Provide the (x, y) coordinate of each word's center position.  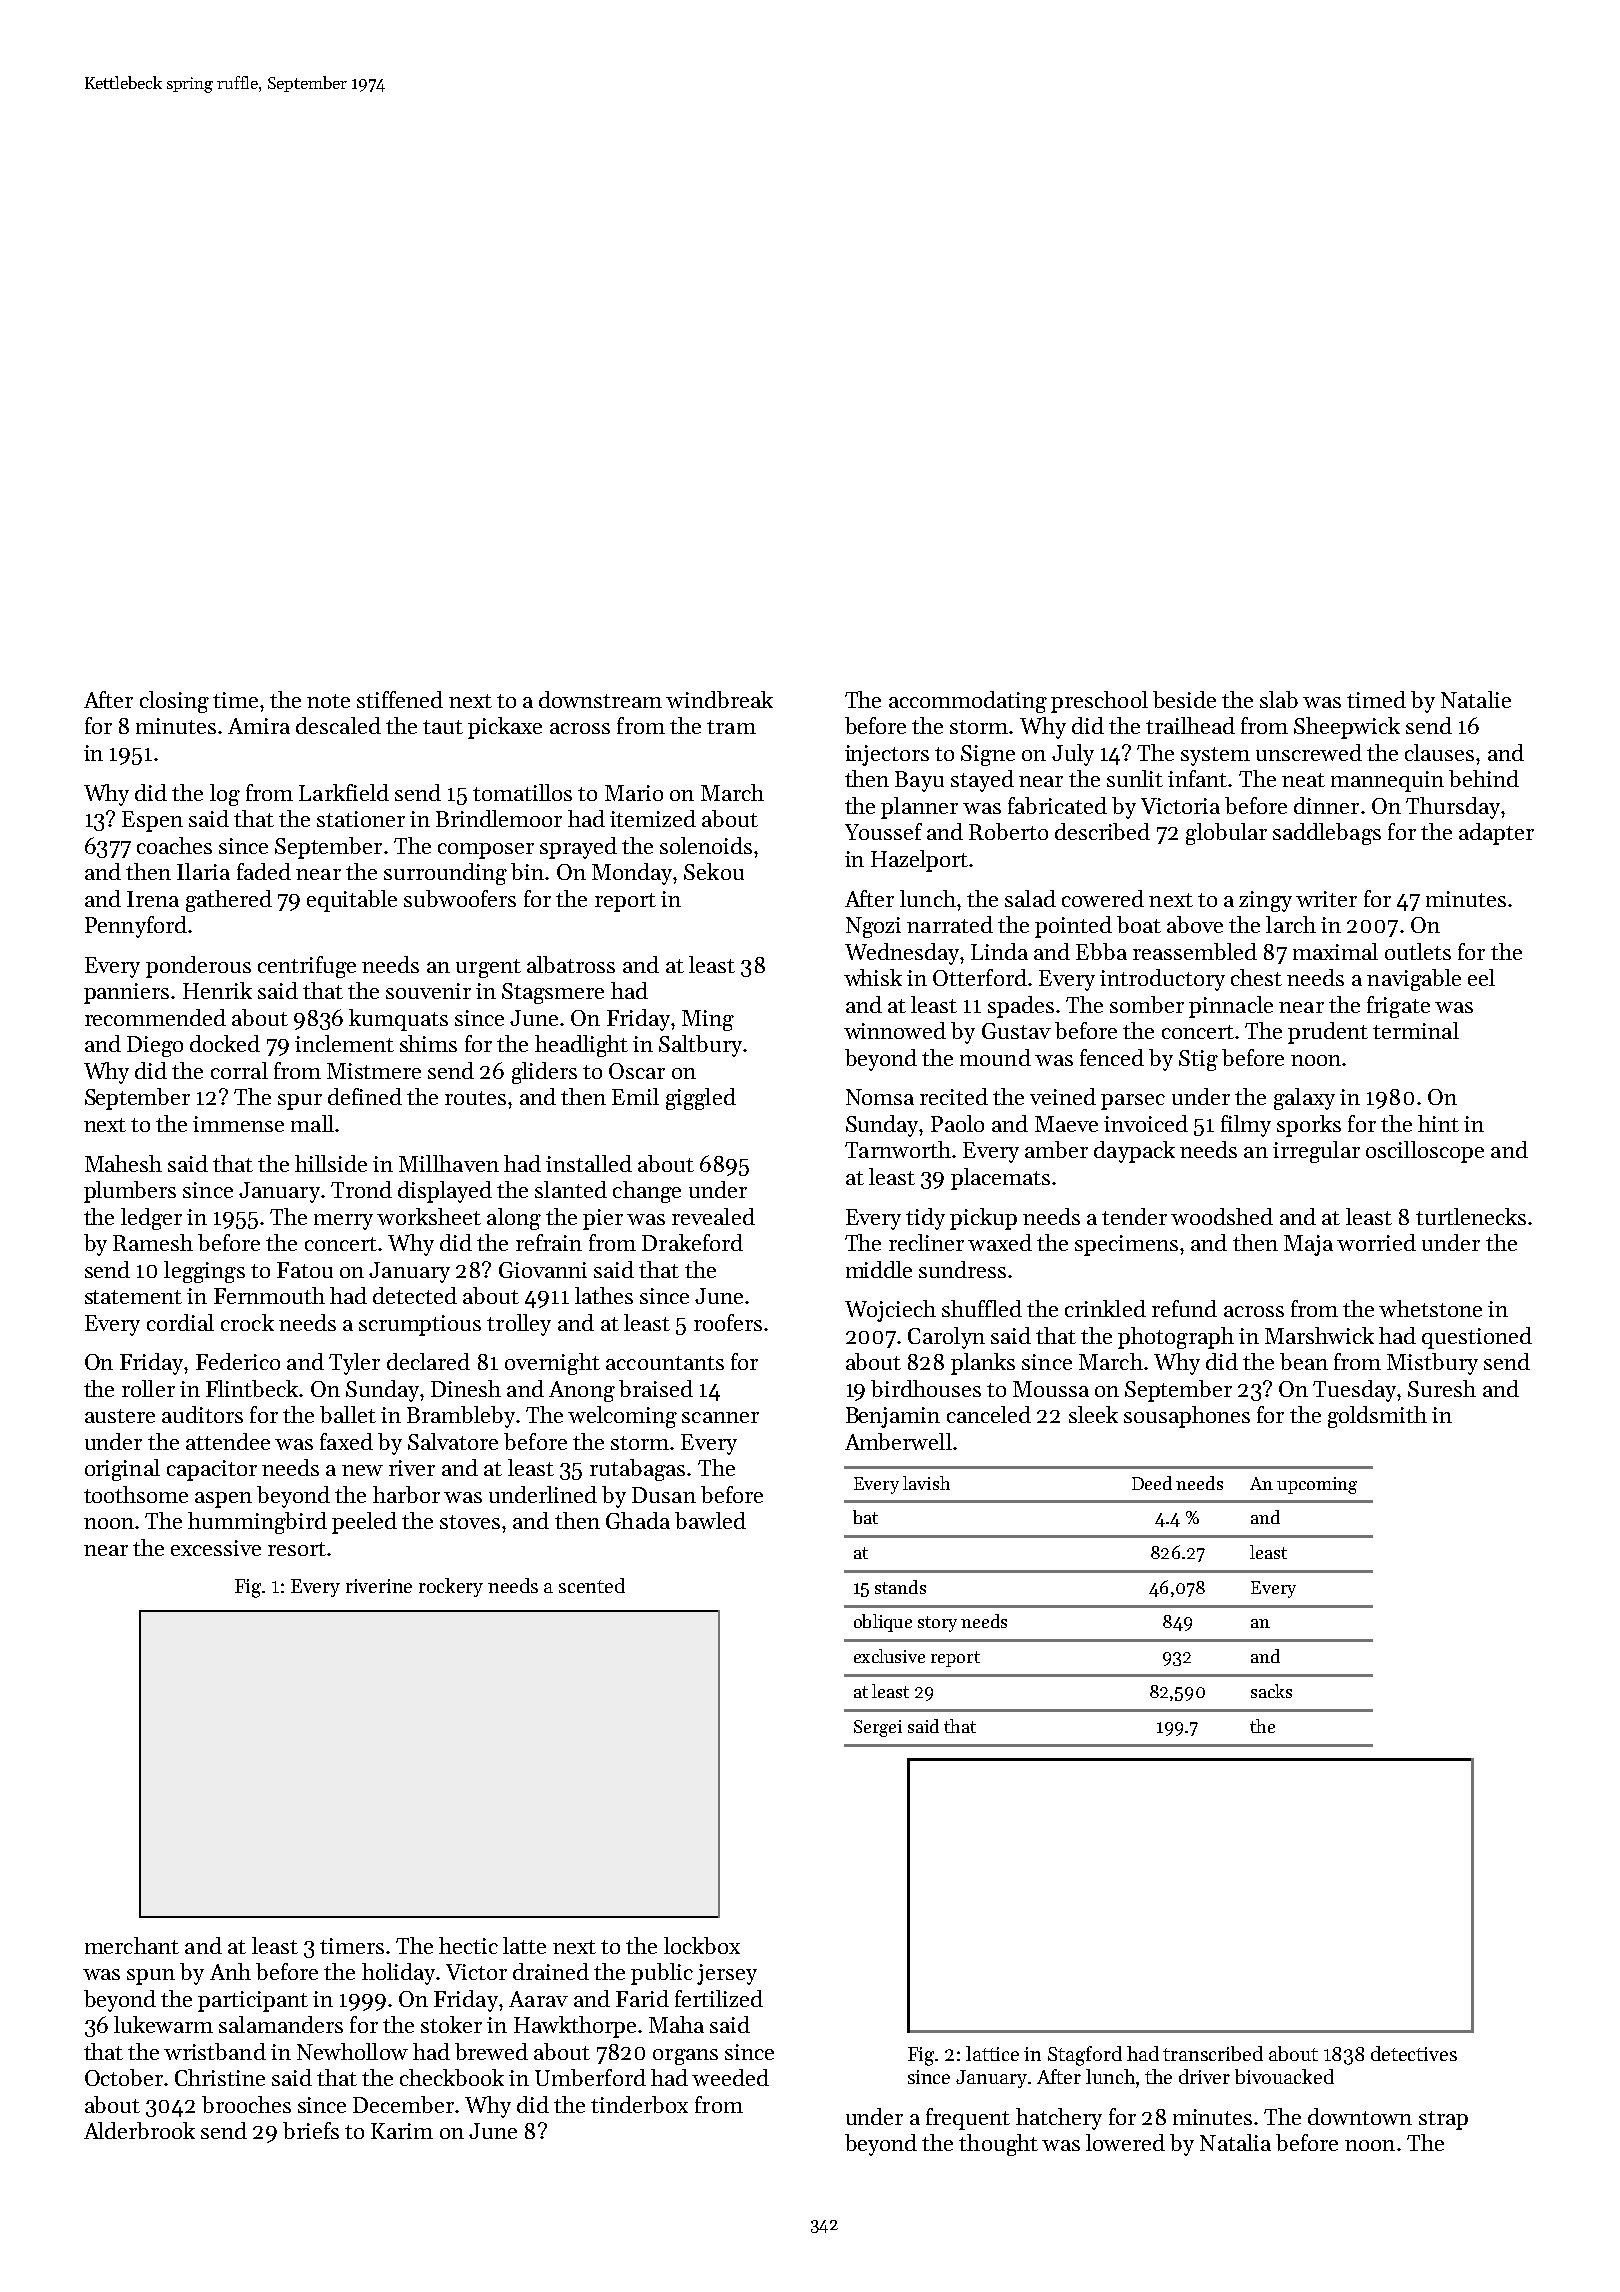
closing (174, 702)
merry (343, 1222)
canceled (989, 1414)
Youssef (883, 831)
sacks (1271, 1691)
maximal (1335, 951)
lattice (992, 2053)
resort (297, 1549)
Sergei (878, 1728)
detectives (1414, 2053)
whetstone (1430, 1308)
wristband (215, 2051)
